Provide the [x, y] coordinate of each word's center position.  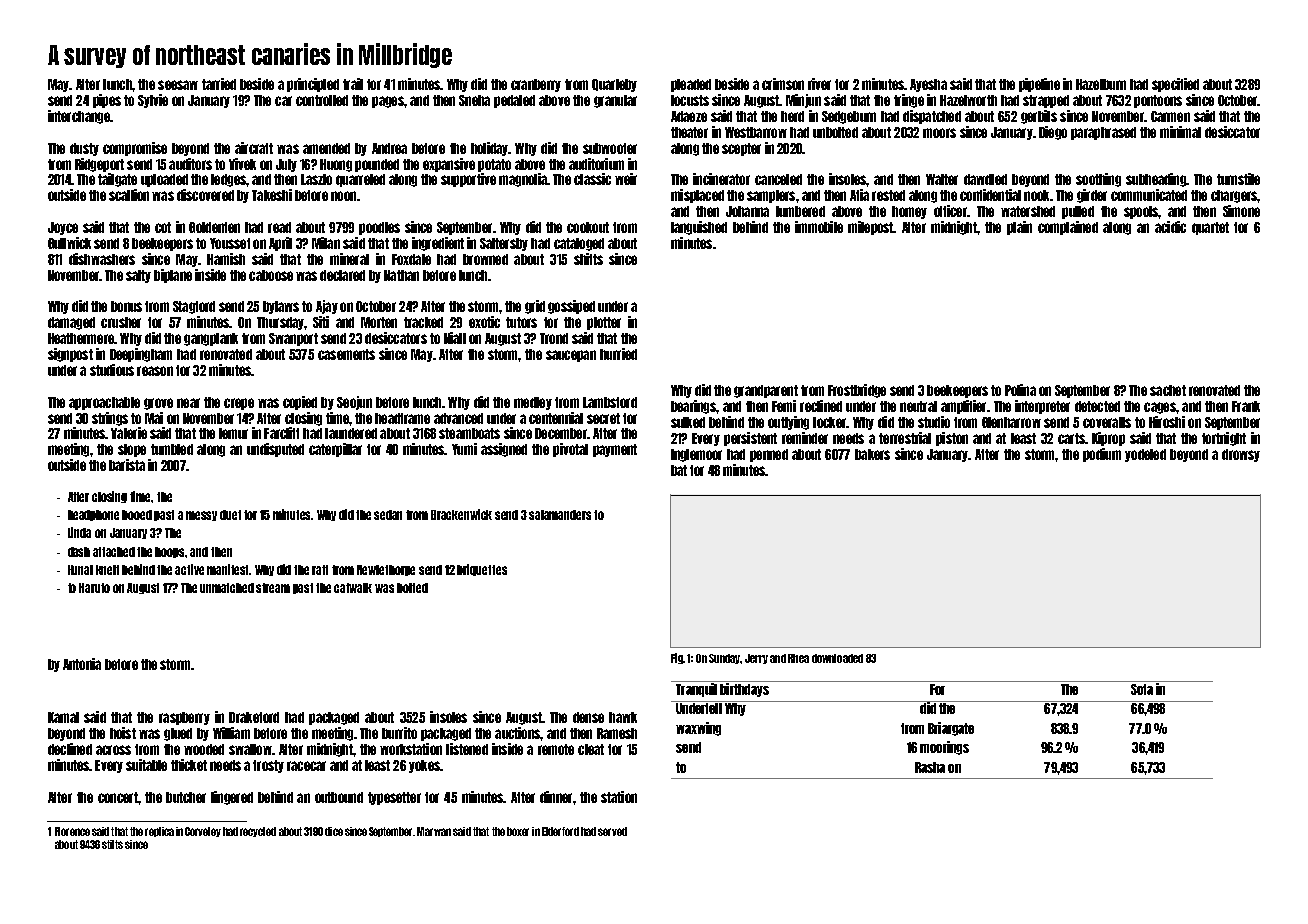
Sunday [724, 659]
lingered [232, 798]
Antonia [82, 664]
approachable [104, 403]
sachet [1168, 390]
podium [1102, 455]
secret [603, 418]
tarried [219, 84]
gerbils [1039, 117]
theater [689, 132]
